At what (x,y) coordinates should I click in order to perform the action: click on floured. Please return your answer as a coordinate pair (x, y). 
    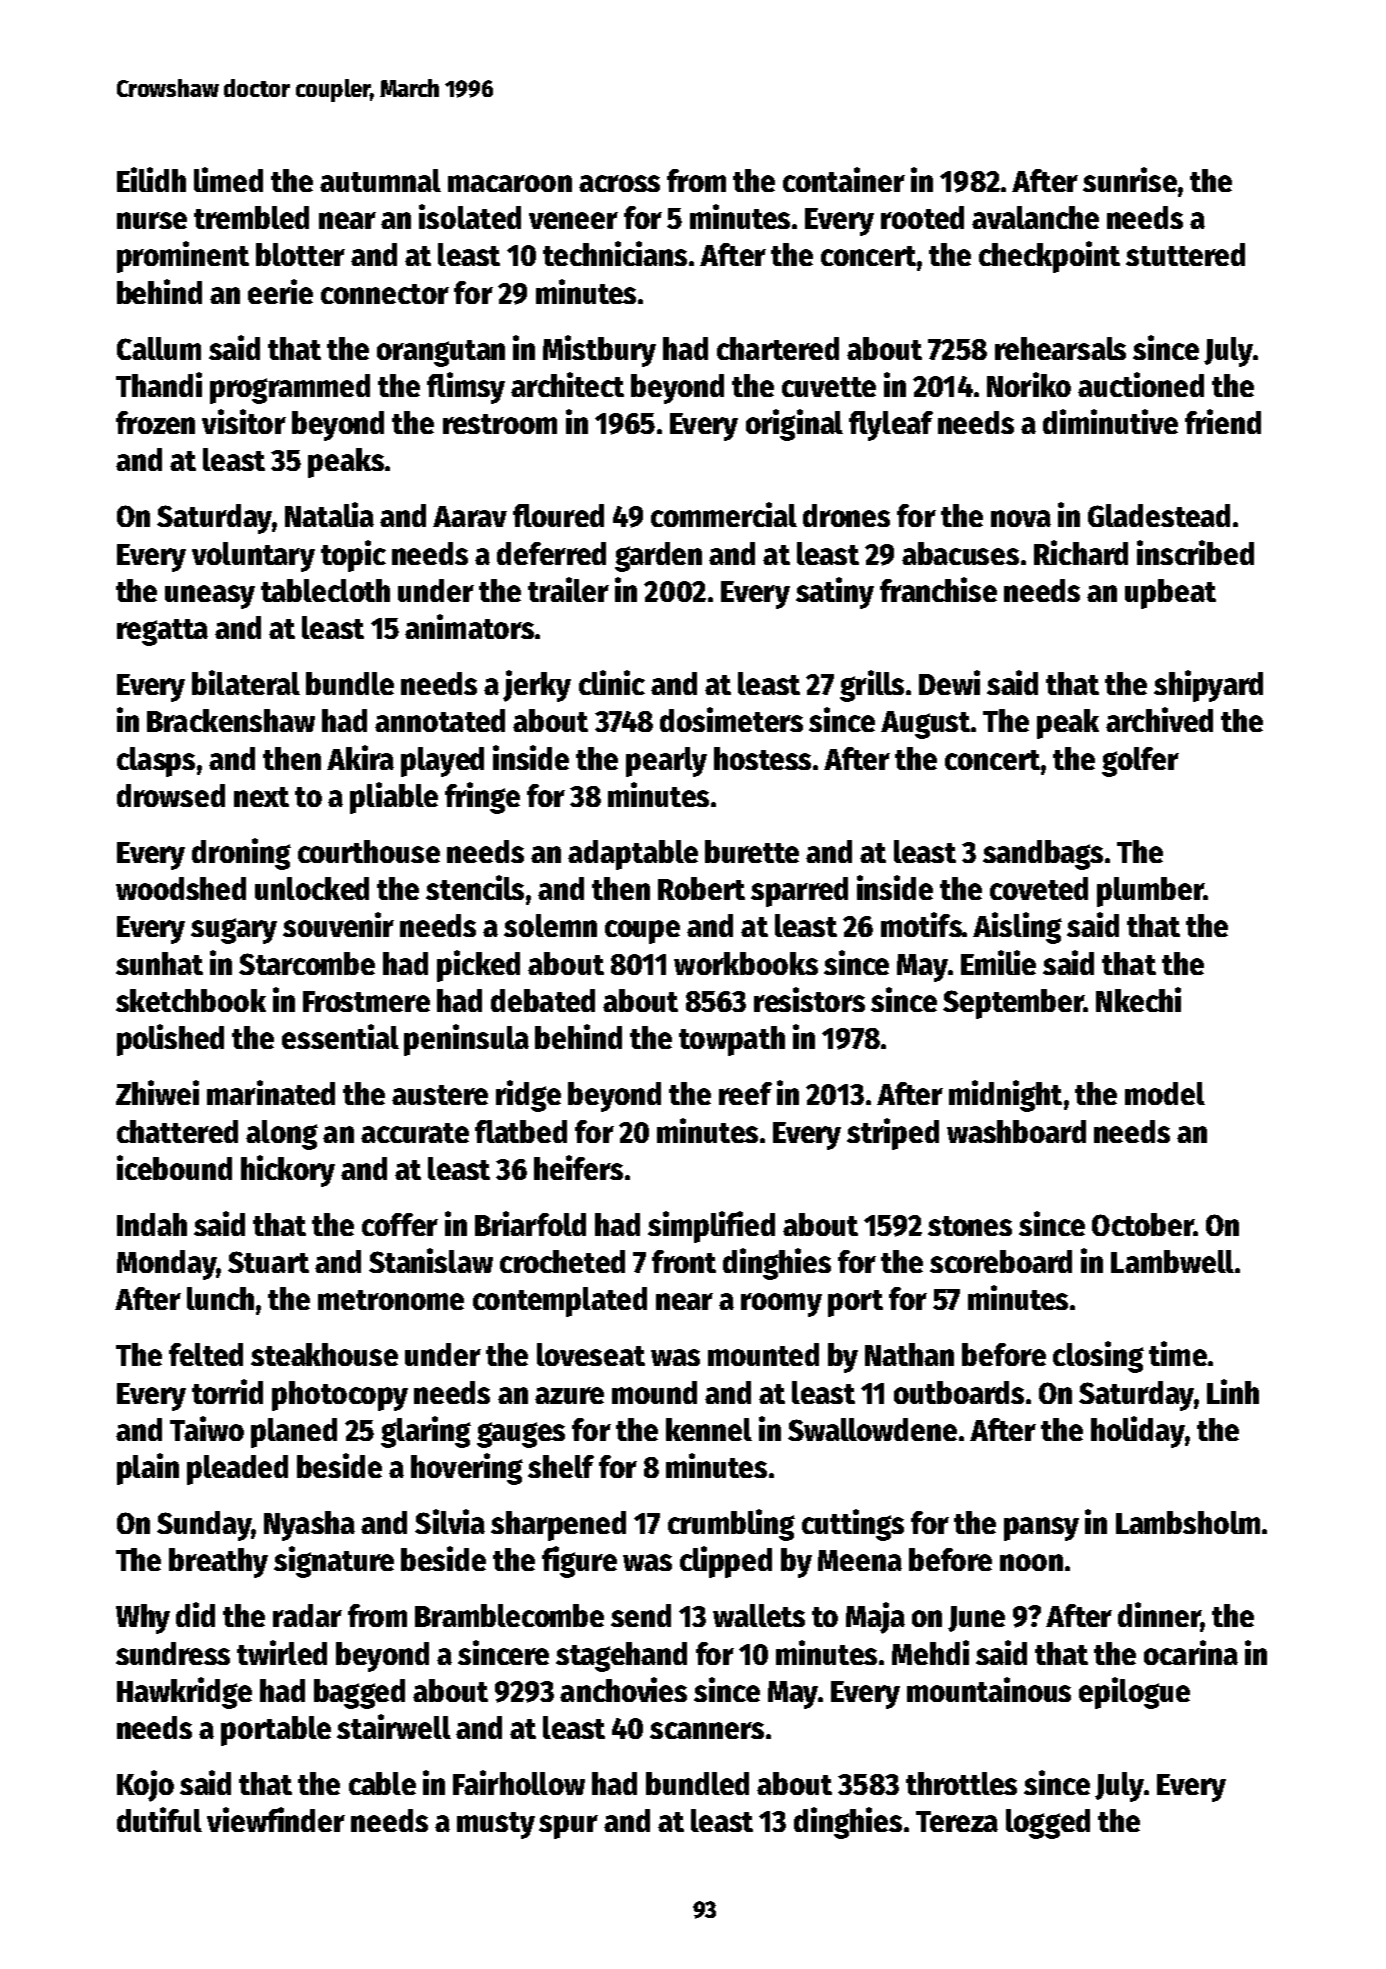
    Looking at the image, I should click on (558, 515).
